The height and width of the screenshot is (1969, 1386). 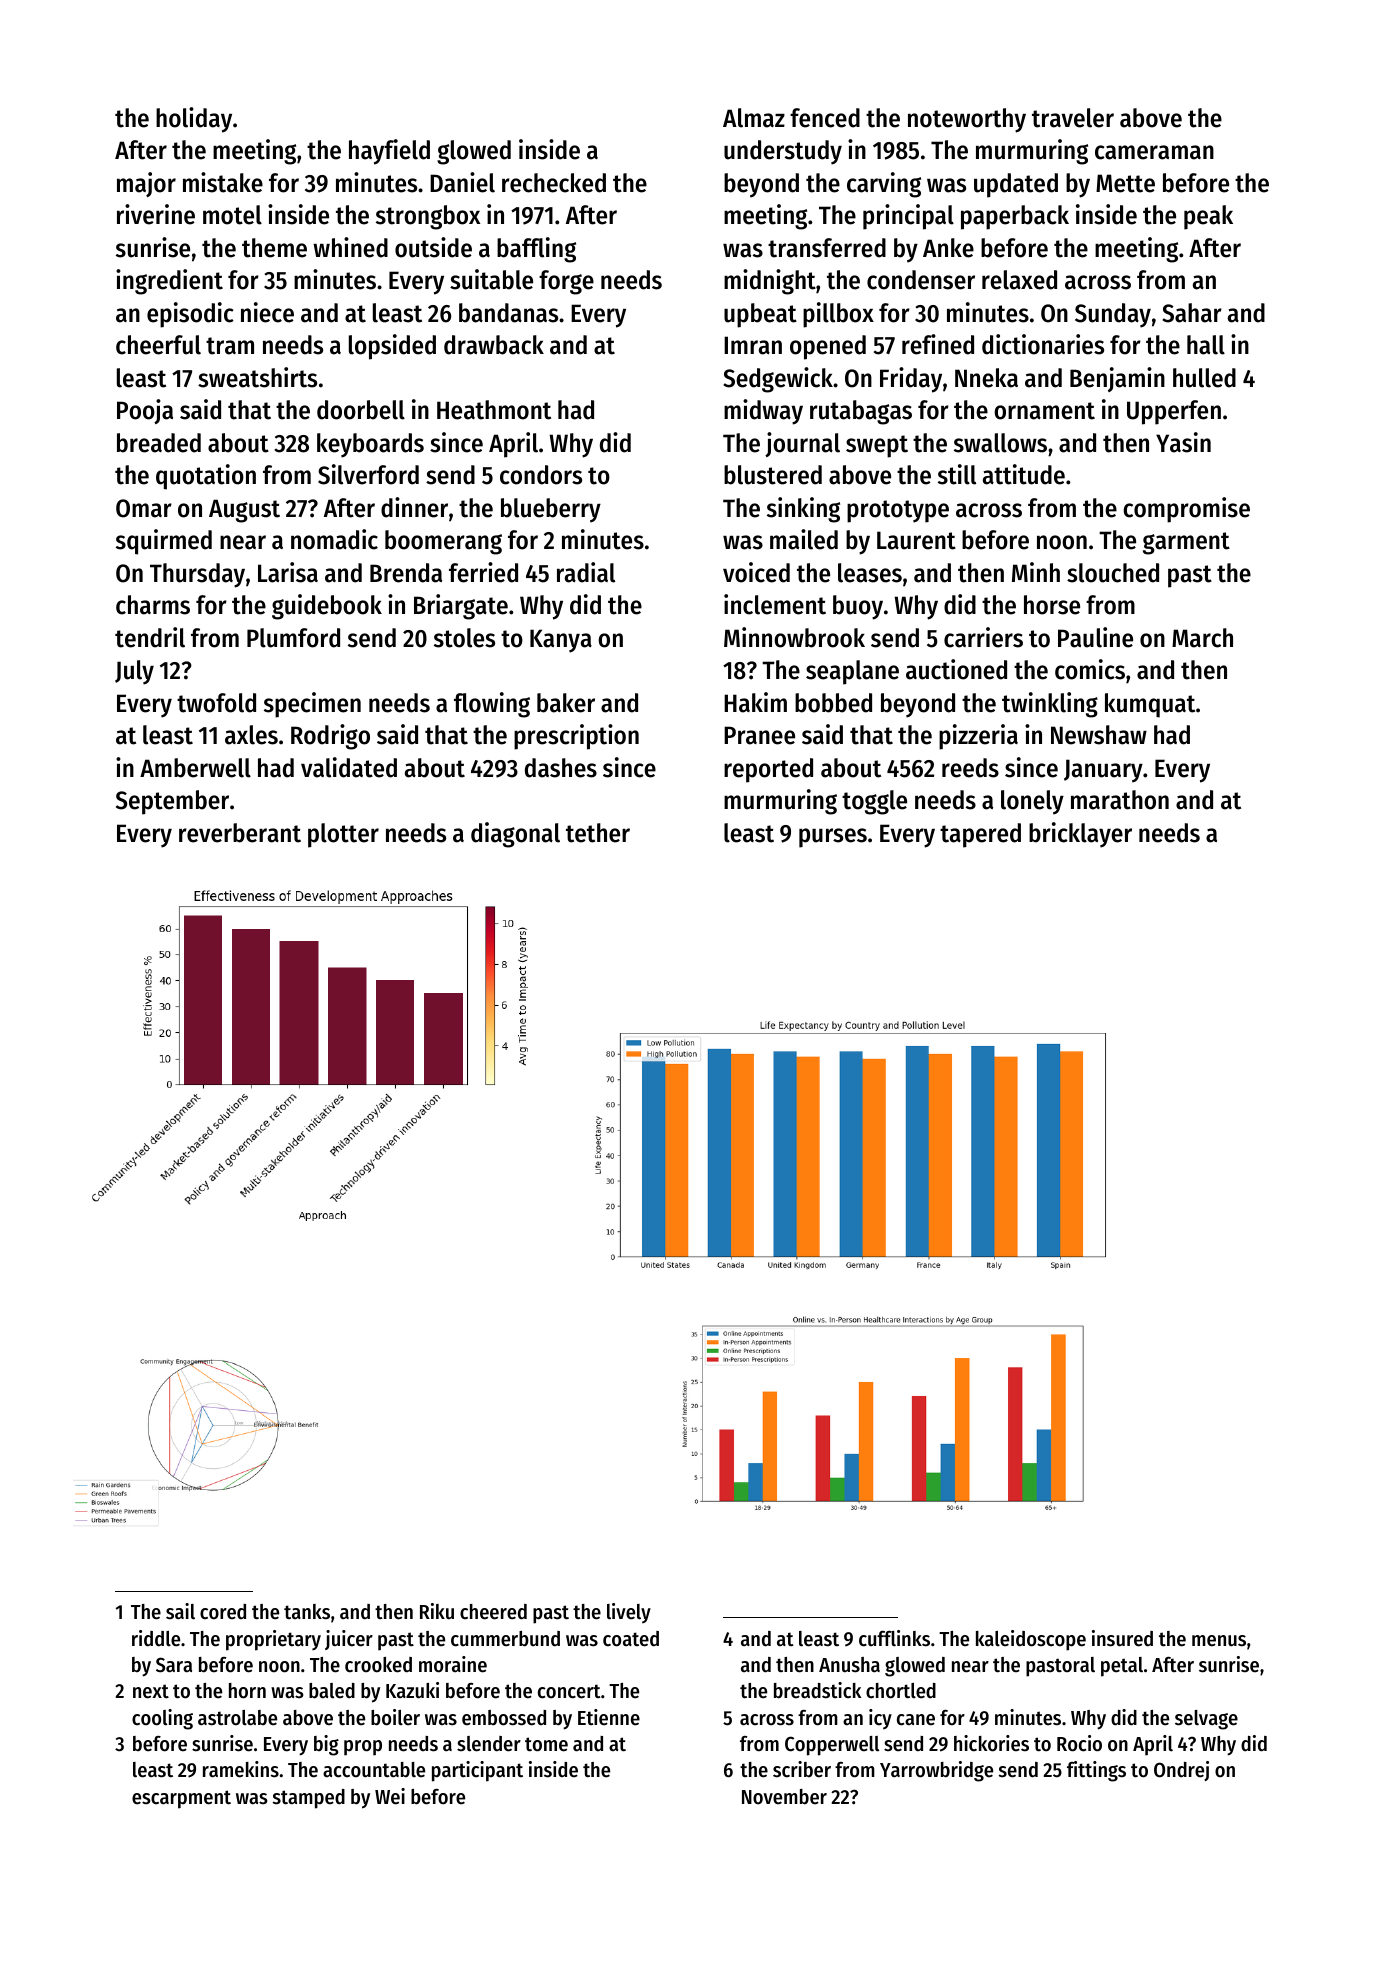 I want to click on bricklayer, so click(x=1080, y=835).
